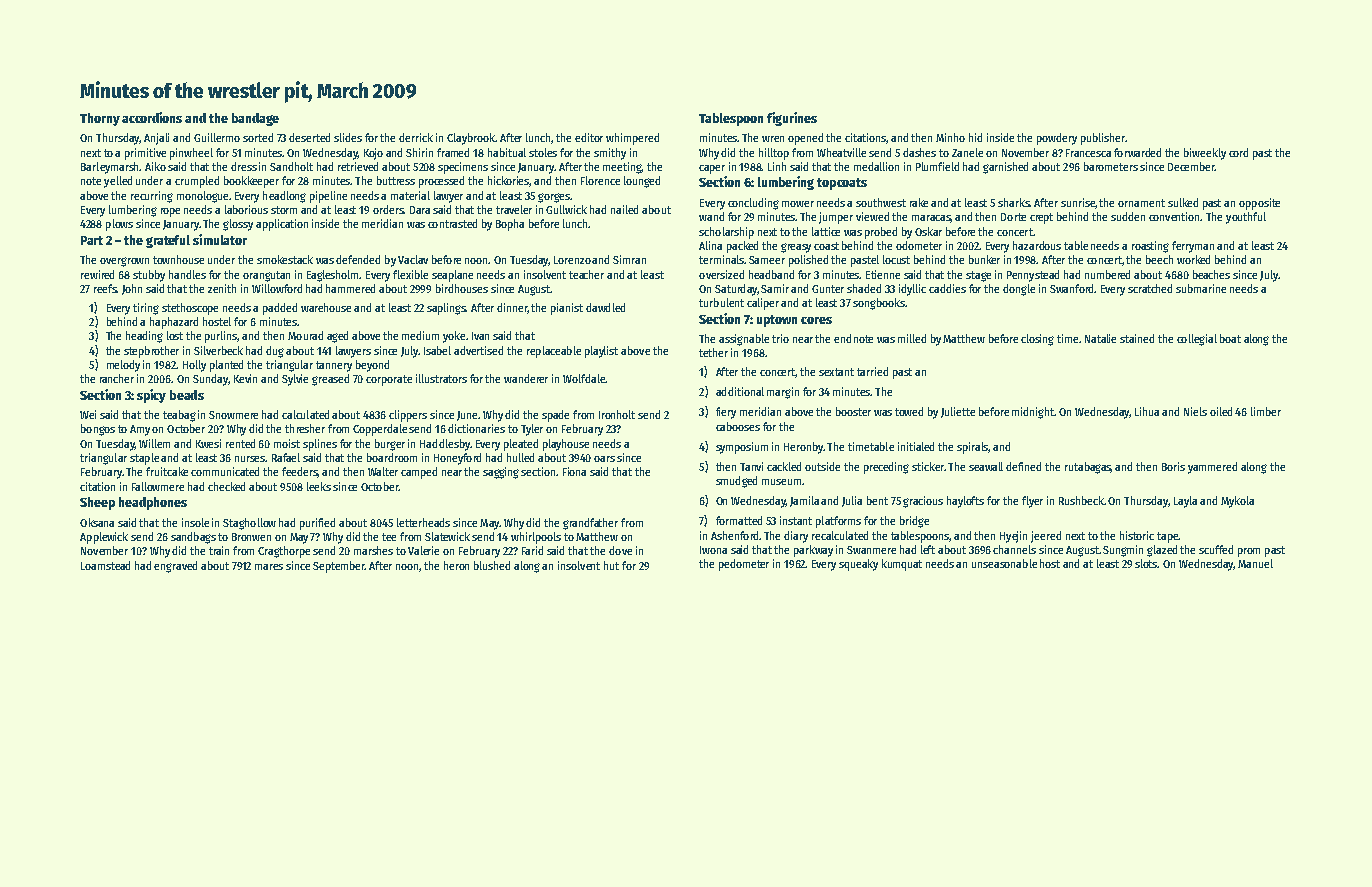  I want to click on heading, so click(144, 337).
